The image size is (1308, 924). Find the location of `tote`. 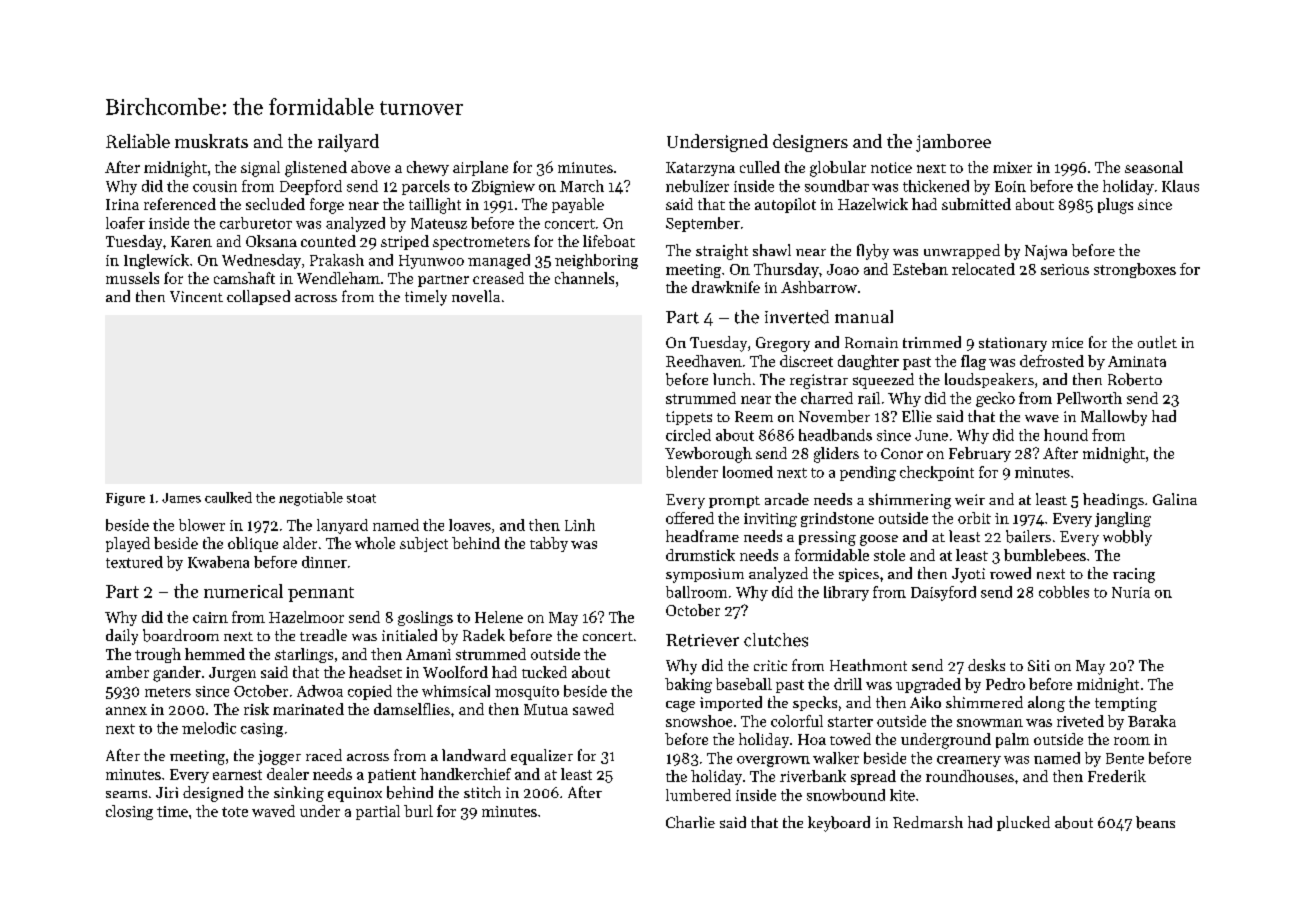

tote is located at coordinates (235, 812).
